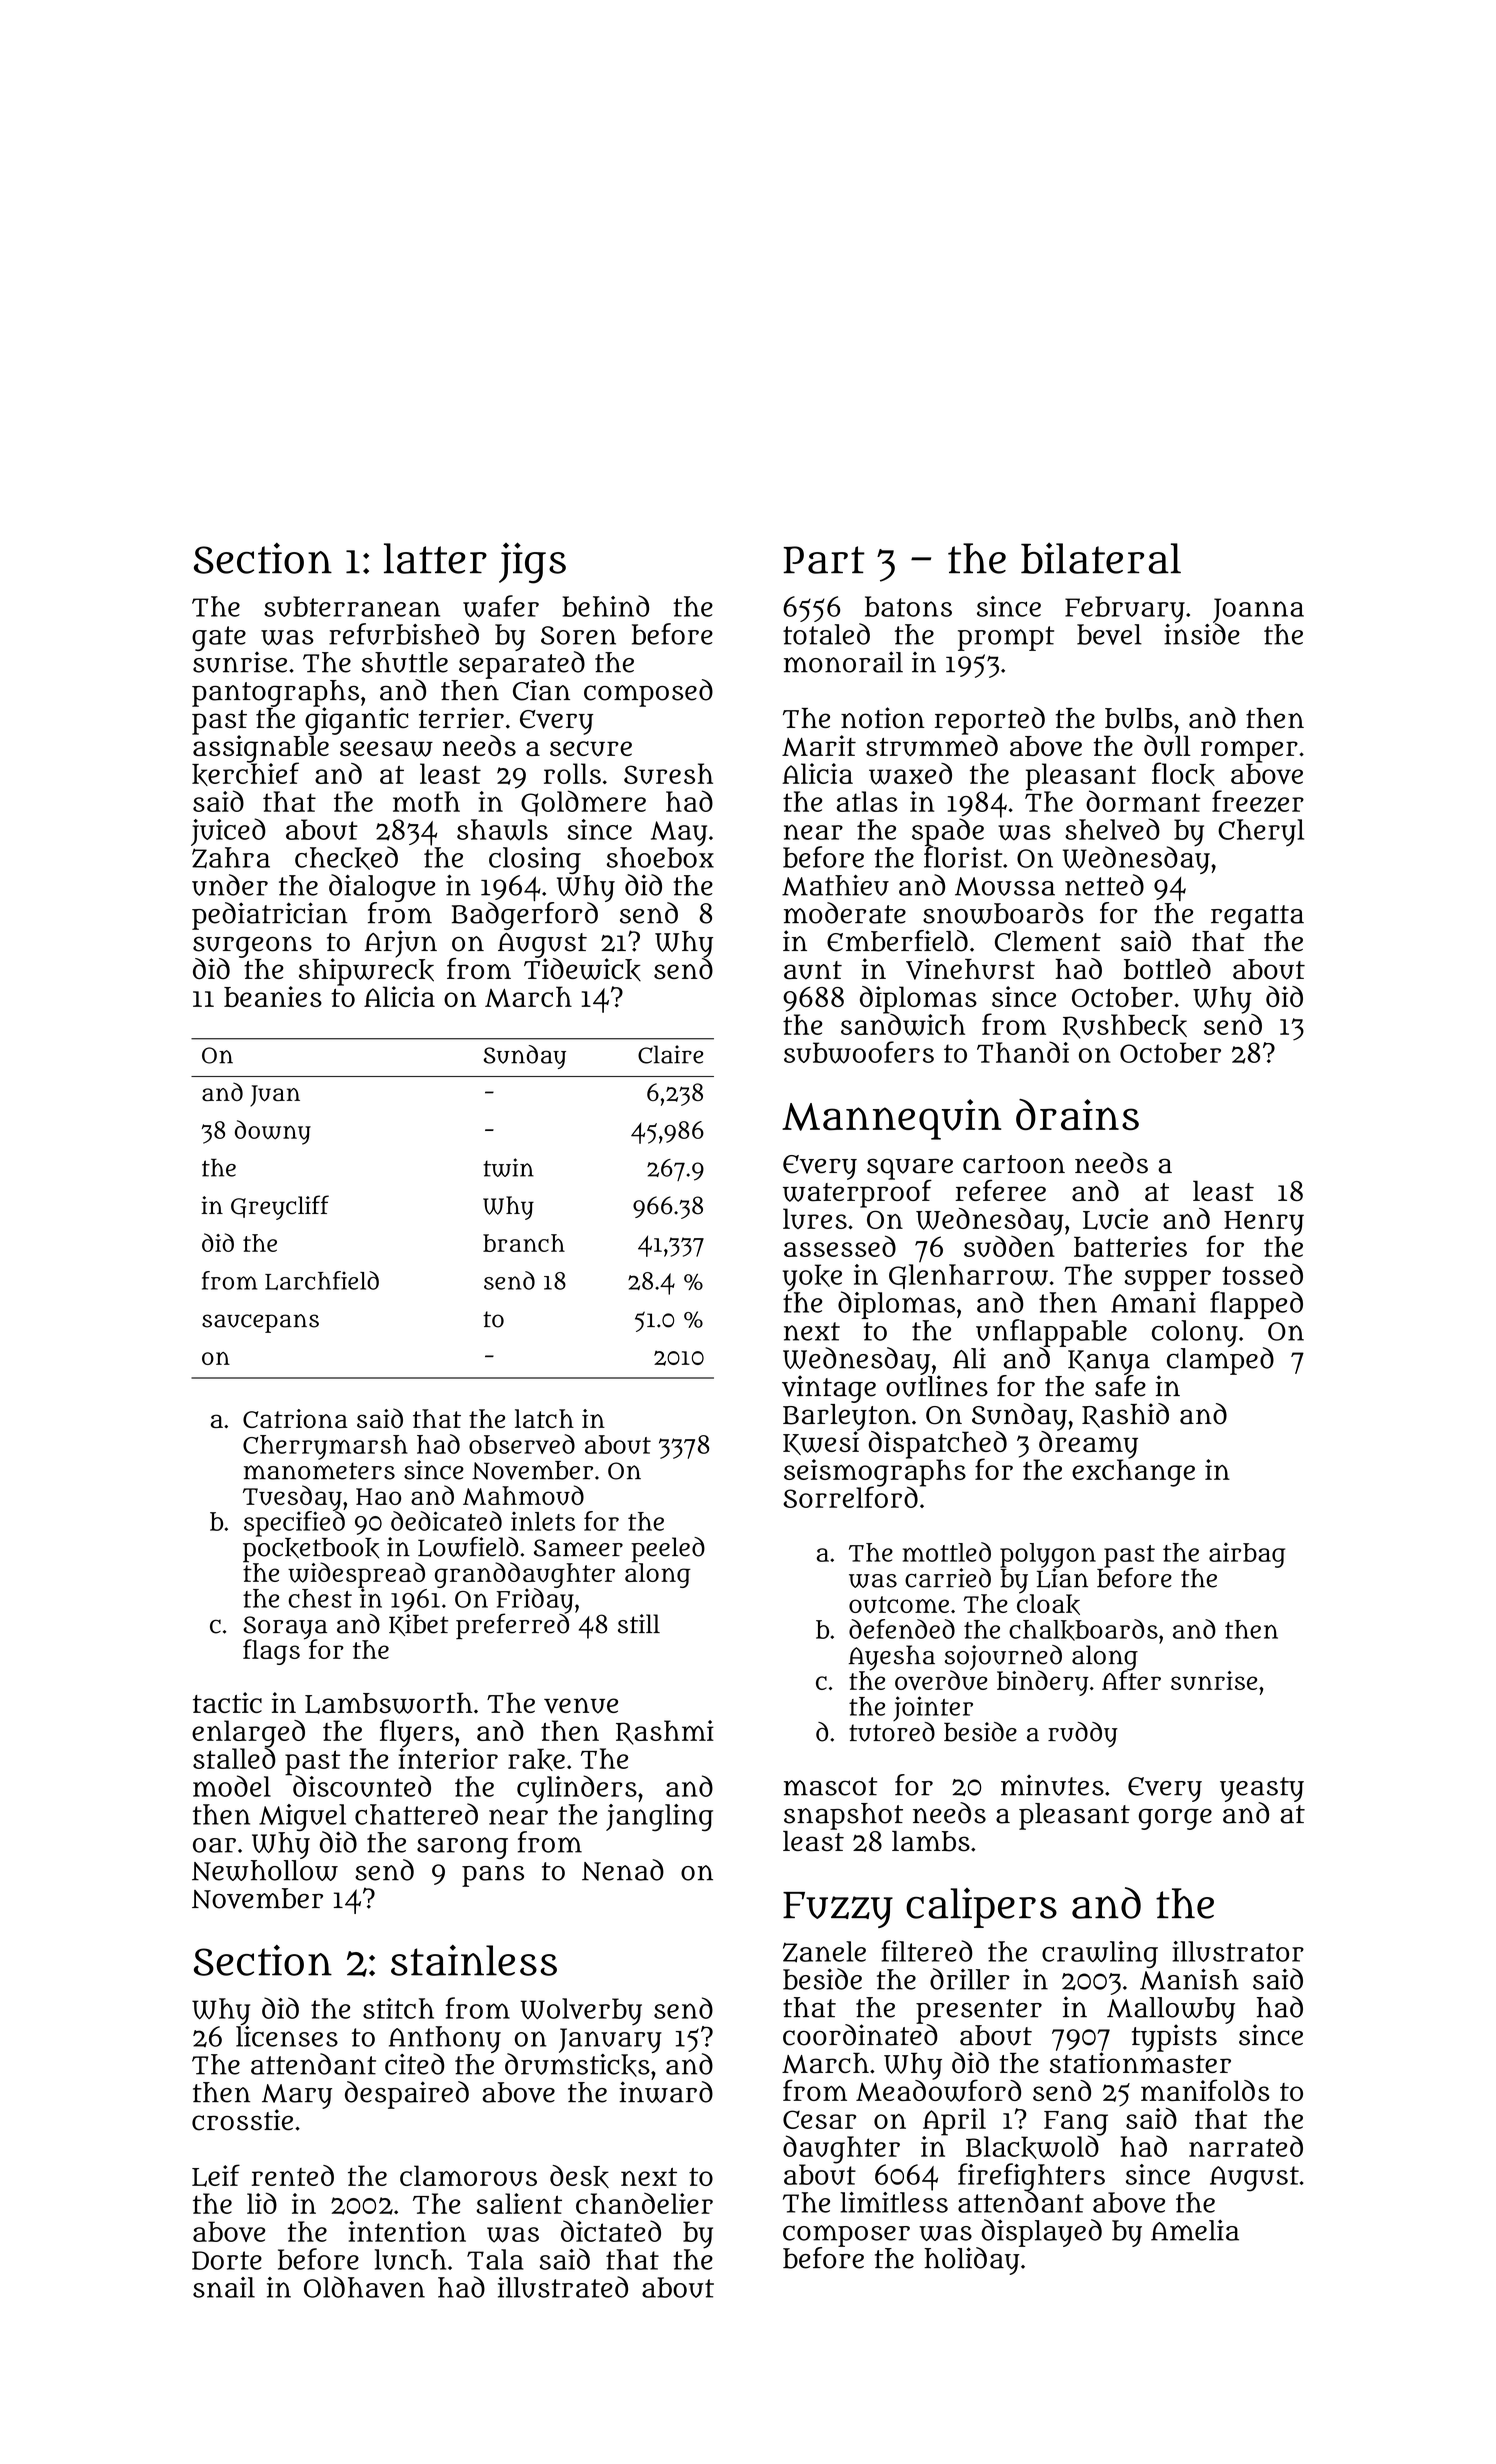  Describe the element at coordinates (535, 860) in the image. I see `closing` at that location.
